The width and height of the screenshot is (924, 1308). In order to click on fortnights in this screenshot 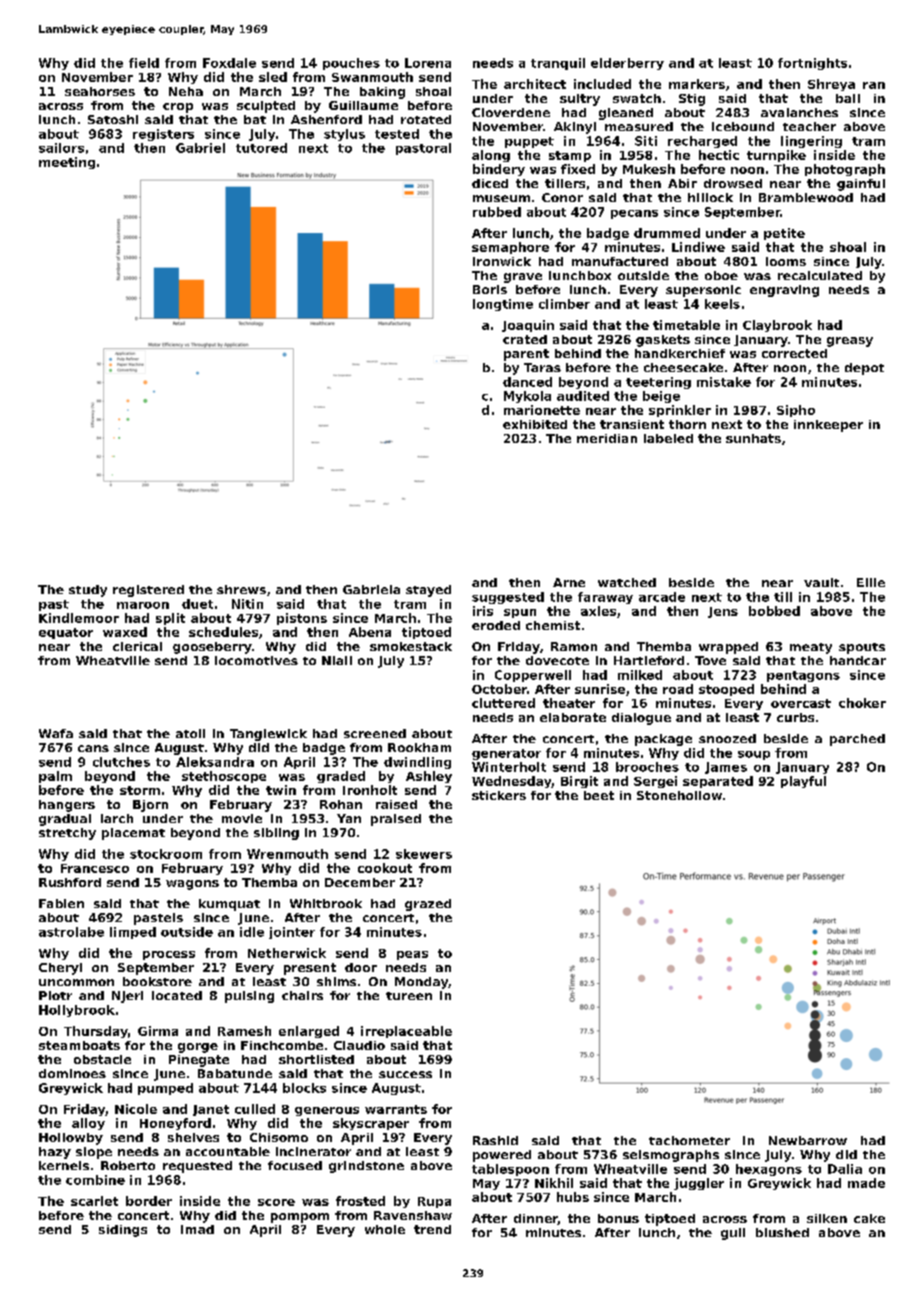, I will do `click(812, 64)`.
